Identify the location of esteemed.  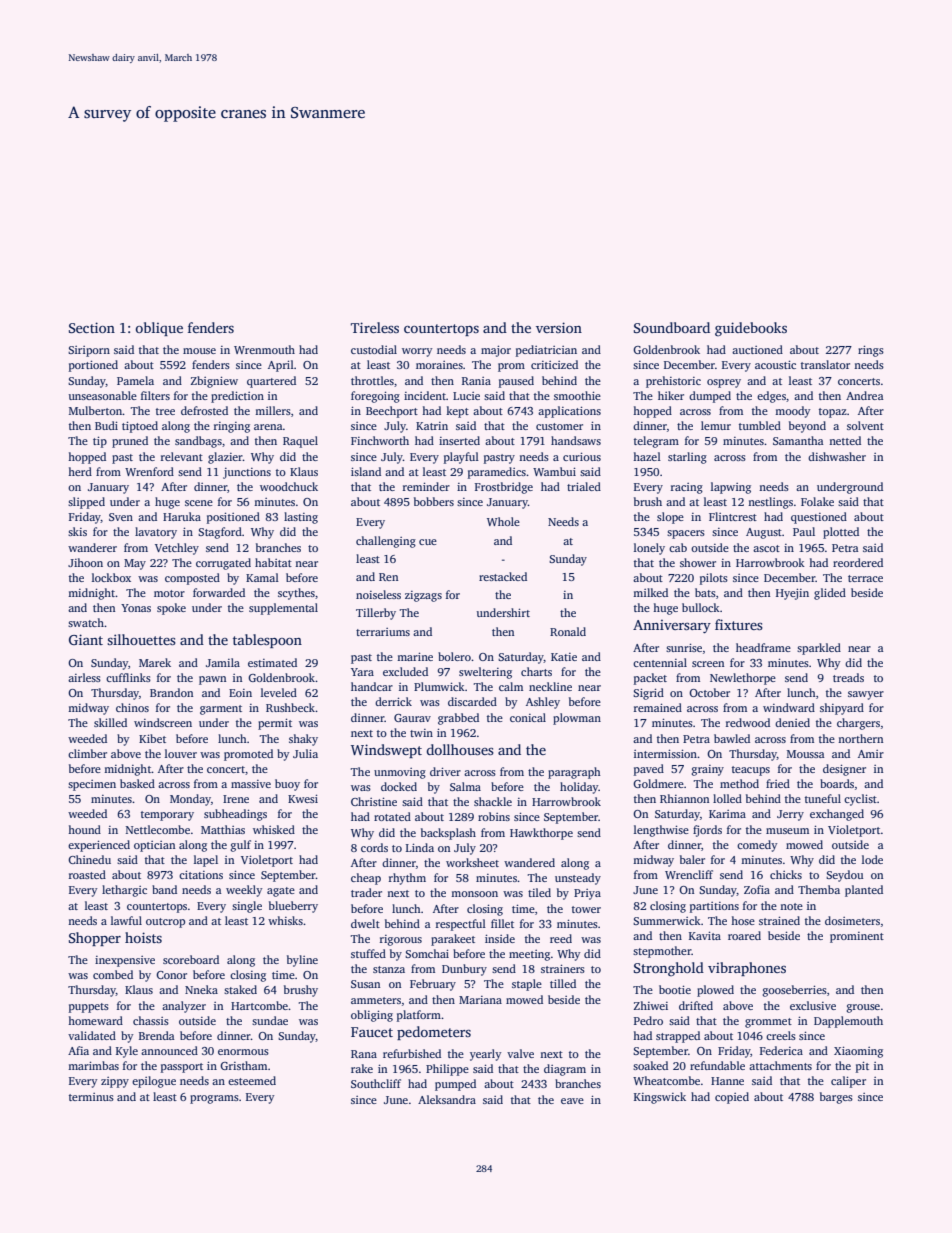
(252, 1080).
